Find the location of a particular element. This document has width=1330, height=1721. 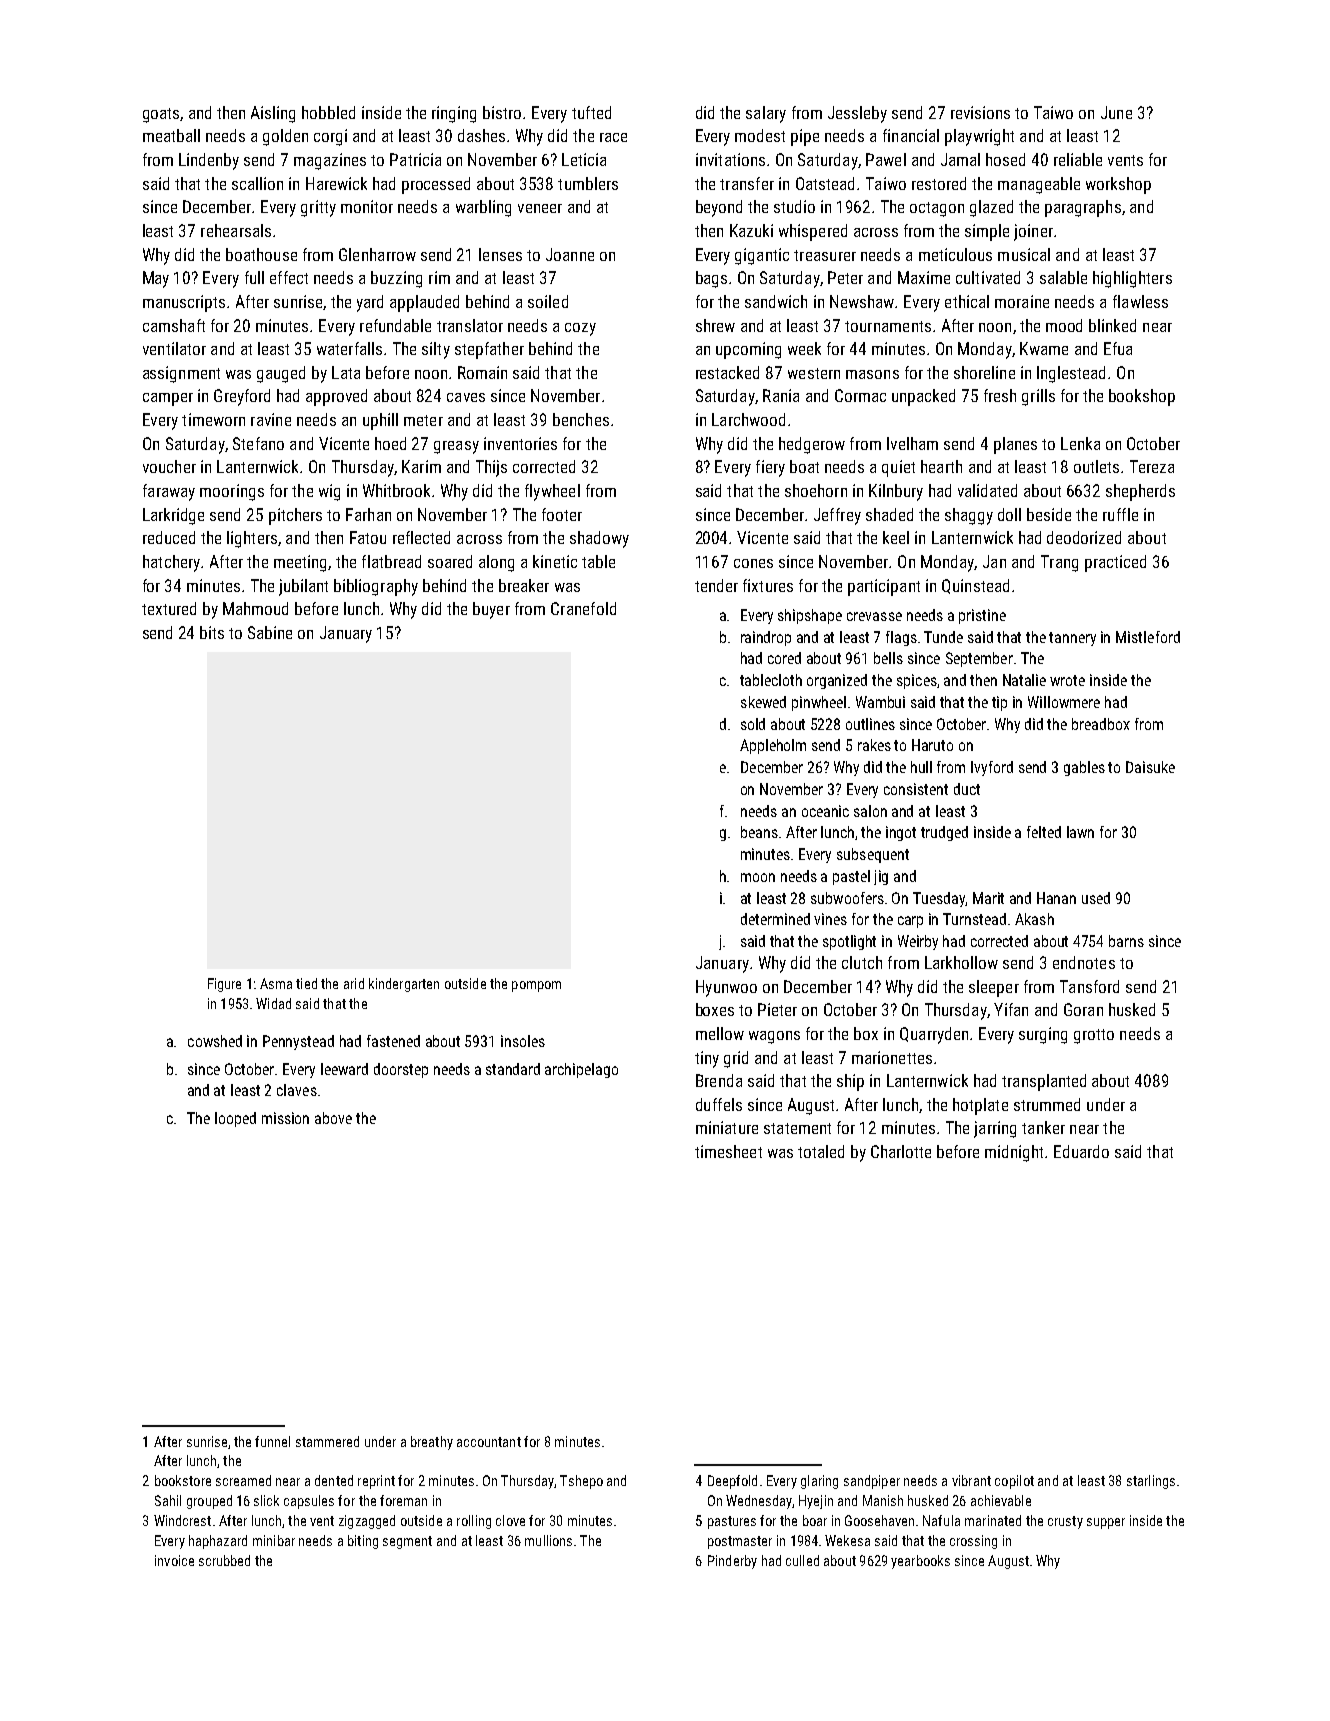

refundable is located at coordinates (395, 325).
